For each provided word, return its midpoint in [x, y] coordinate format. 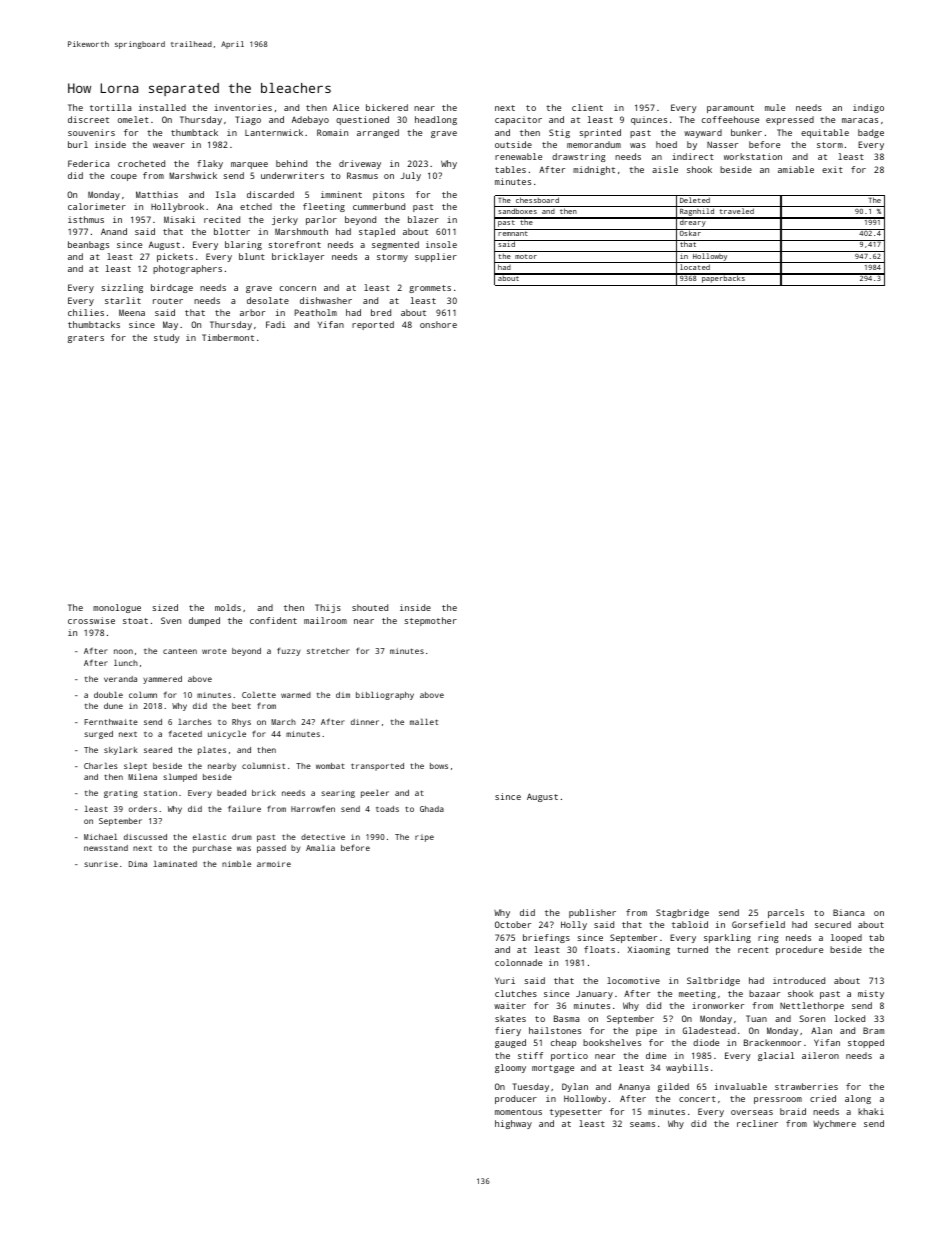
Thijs [328, 608]
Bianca [848, 912]
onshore [438, 324]
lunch [126, 662]
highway [513, 1124]
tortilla [110, 107]
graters [86, 339]
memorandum [594, 144]
